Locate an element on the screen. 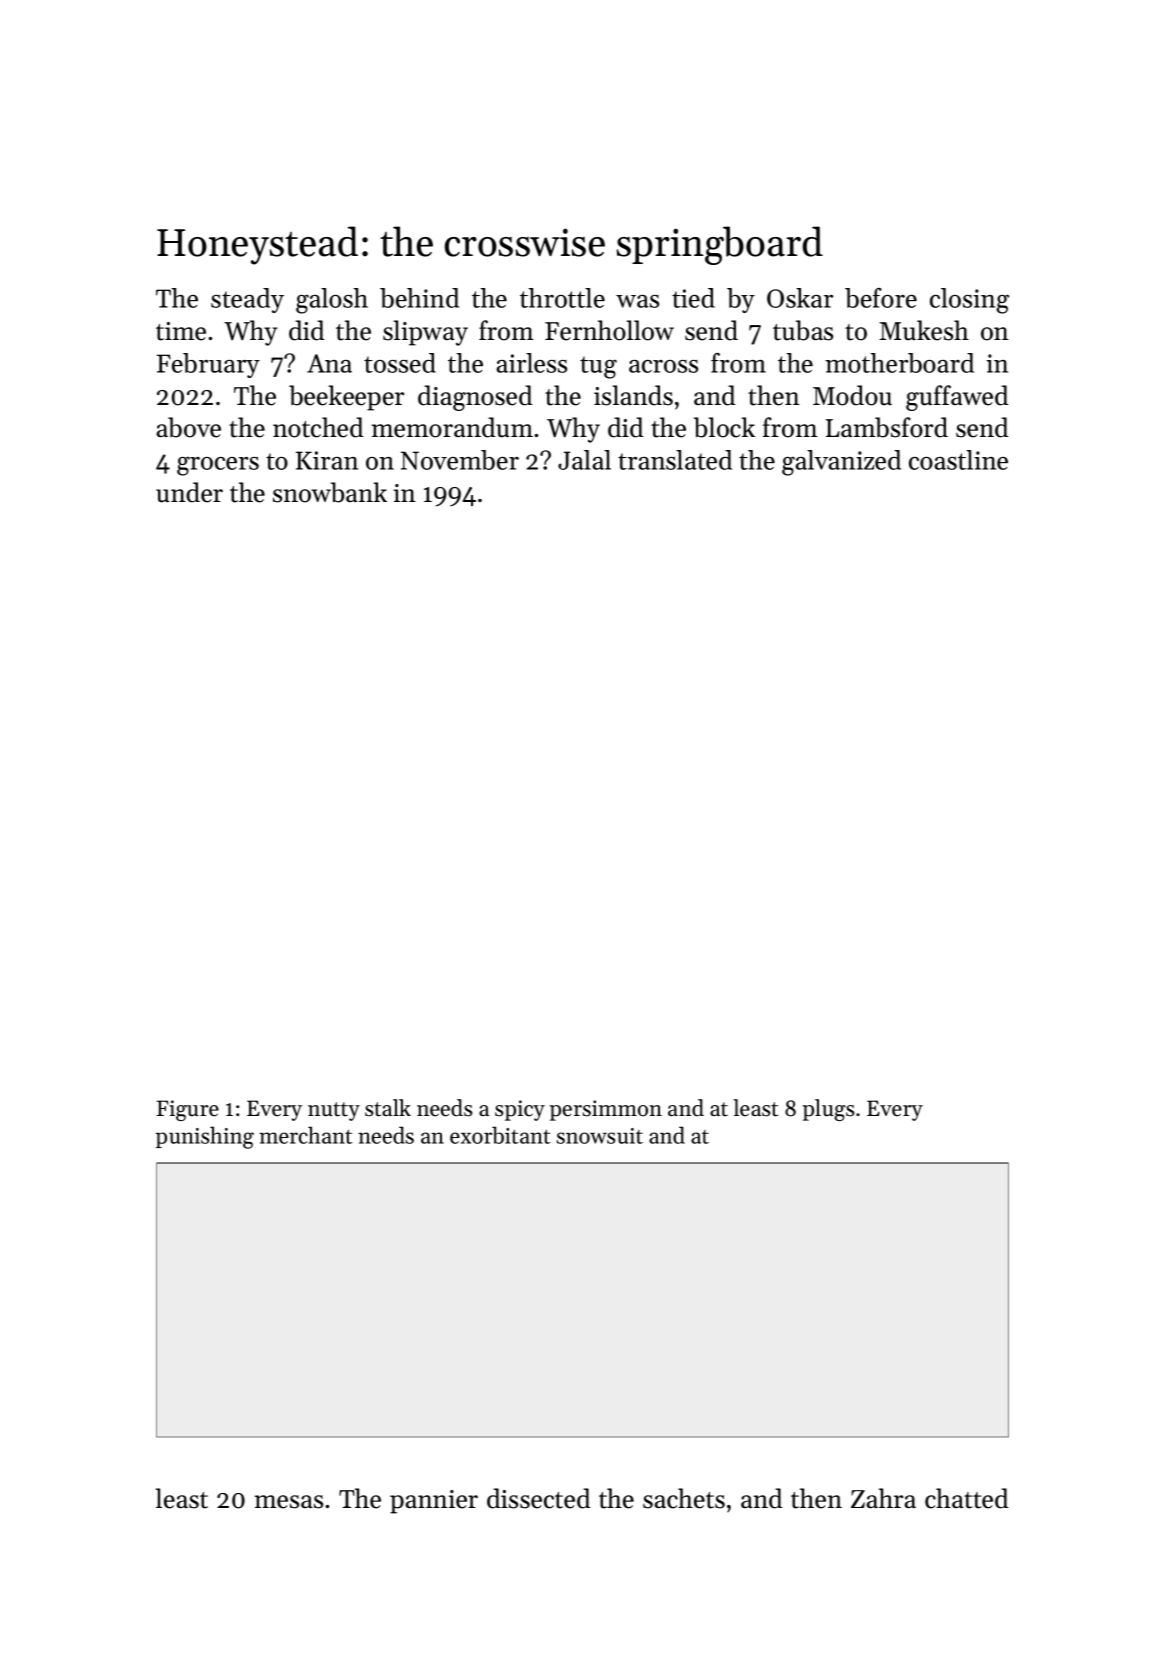 The width and height of the screenshot is (1165, 1654). merchant is located at coordinates (306, 1135).
